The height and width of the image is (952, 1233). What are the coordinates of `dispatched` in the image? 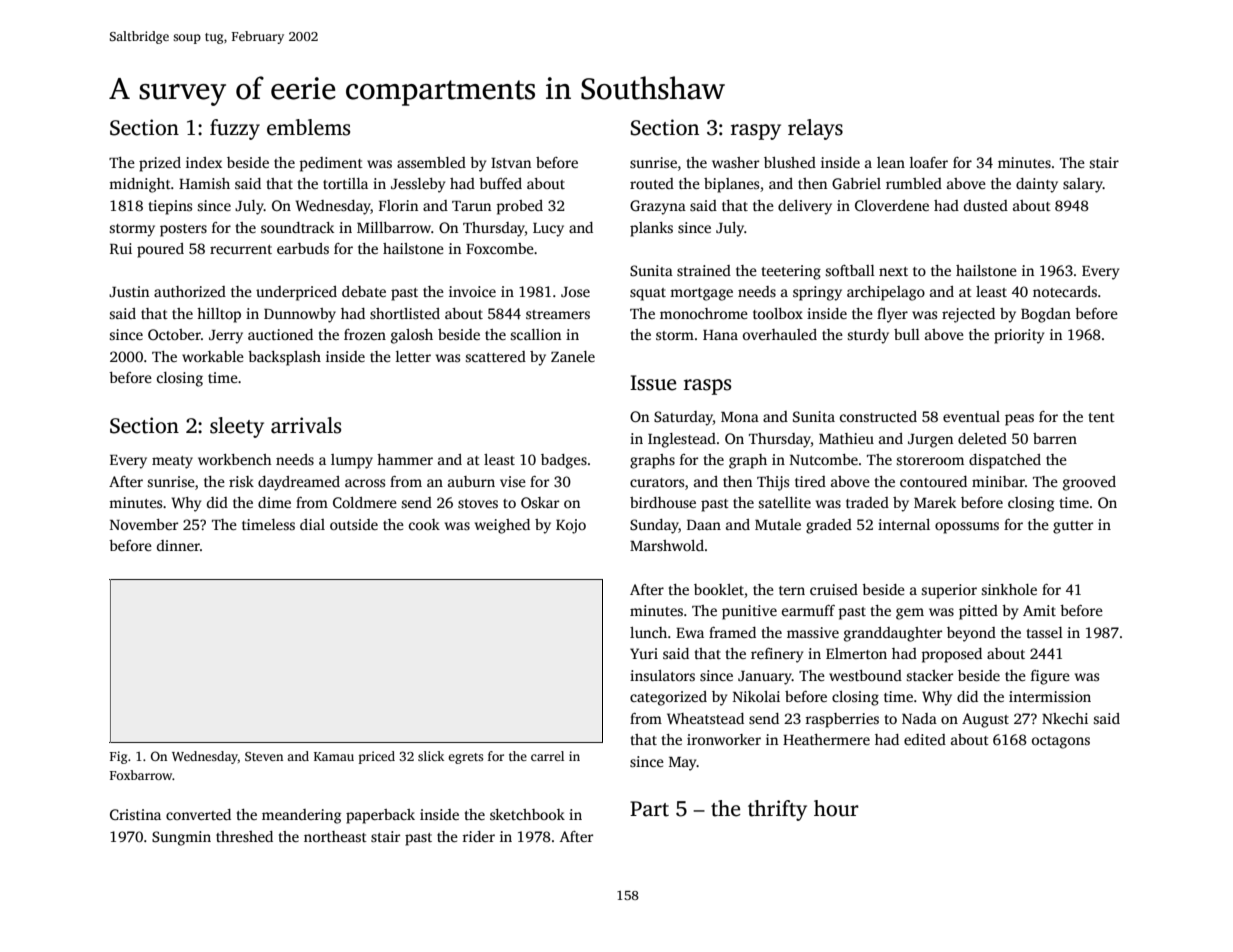 It's located at (1005, 461).
